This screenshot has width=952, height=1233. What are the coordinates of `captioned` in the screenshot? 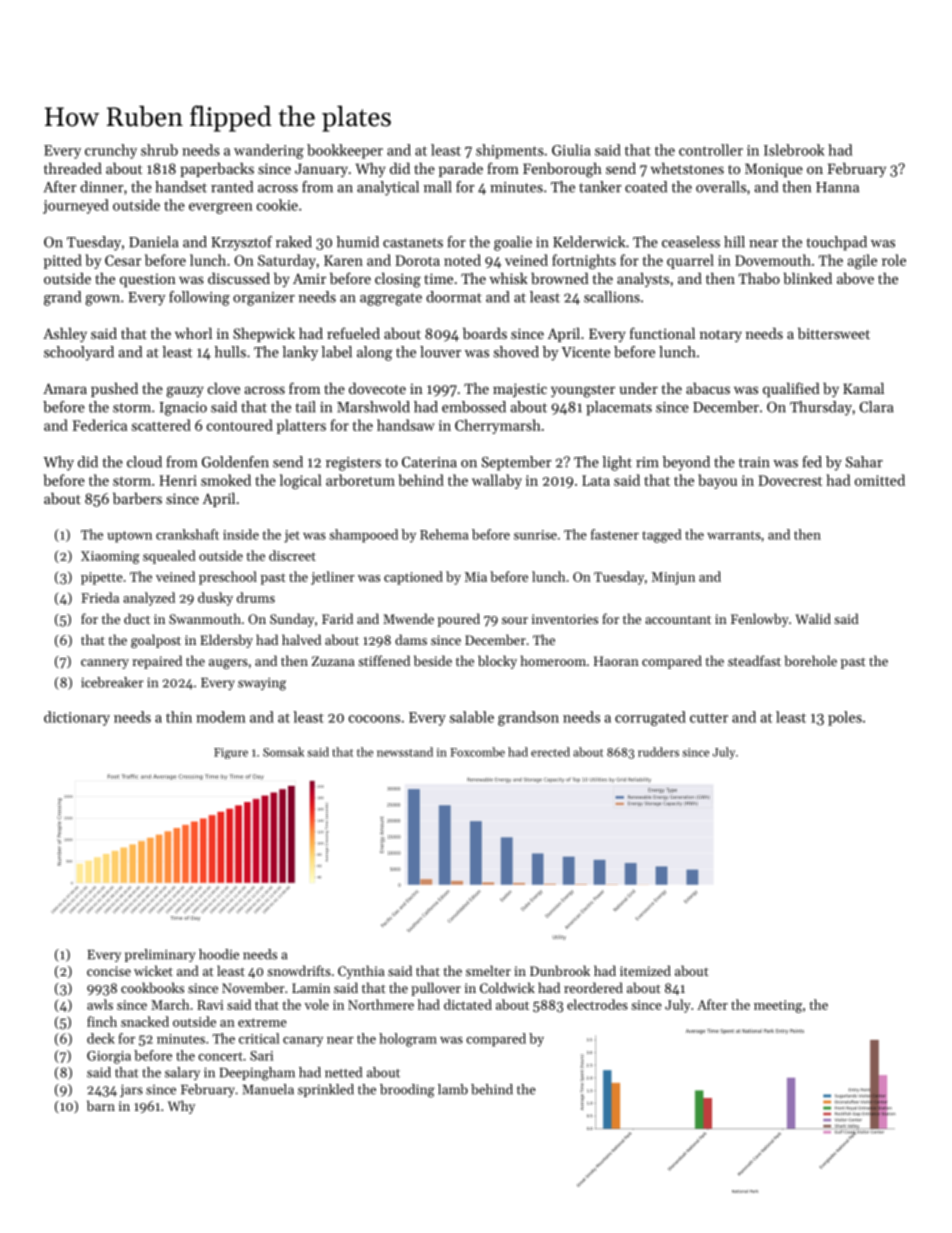 It's located at (413, 578).
